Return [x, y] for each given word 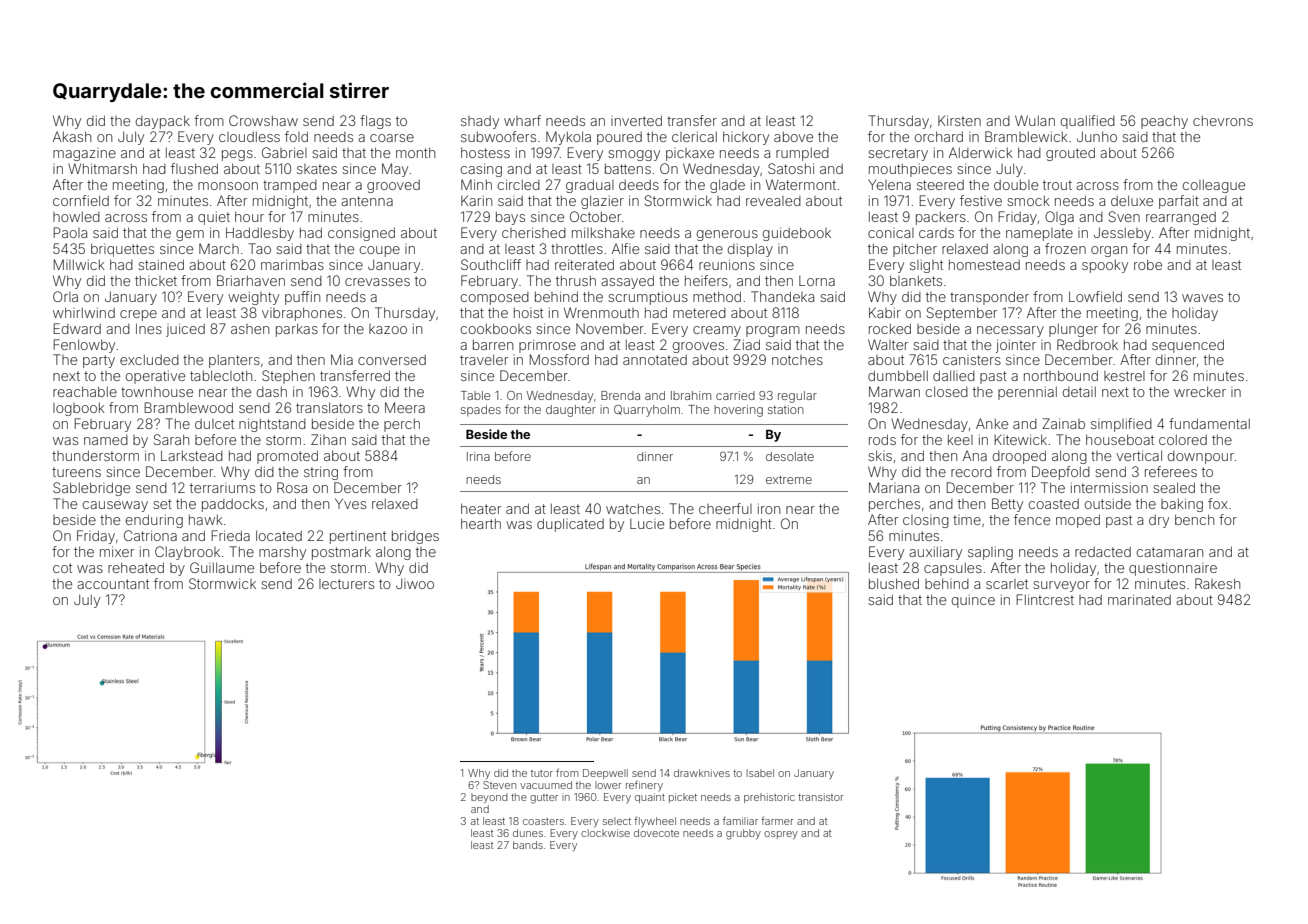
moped [1078, 521]
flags [375, 122]
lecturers [346, 584]
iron [769, 508]
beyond [489, 798]
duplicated [570, 525]
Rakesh [1217, 583]
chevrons [1223, 121]
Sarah [171, 439]
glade [727, 186]
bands [528, 845]
